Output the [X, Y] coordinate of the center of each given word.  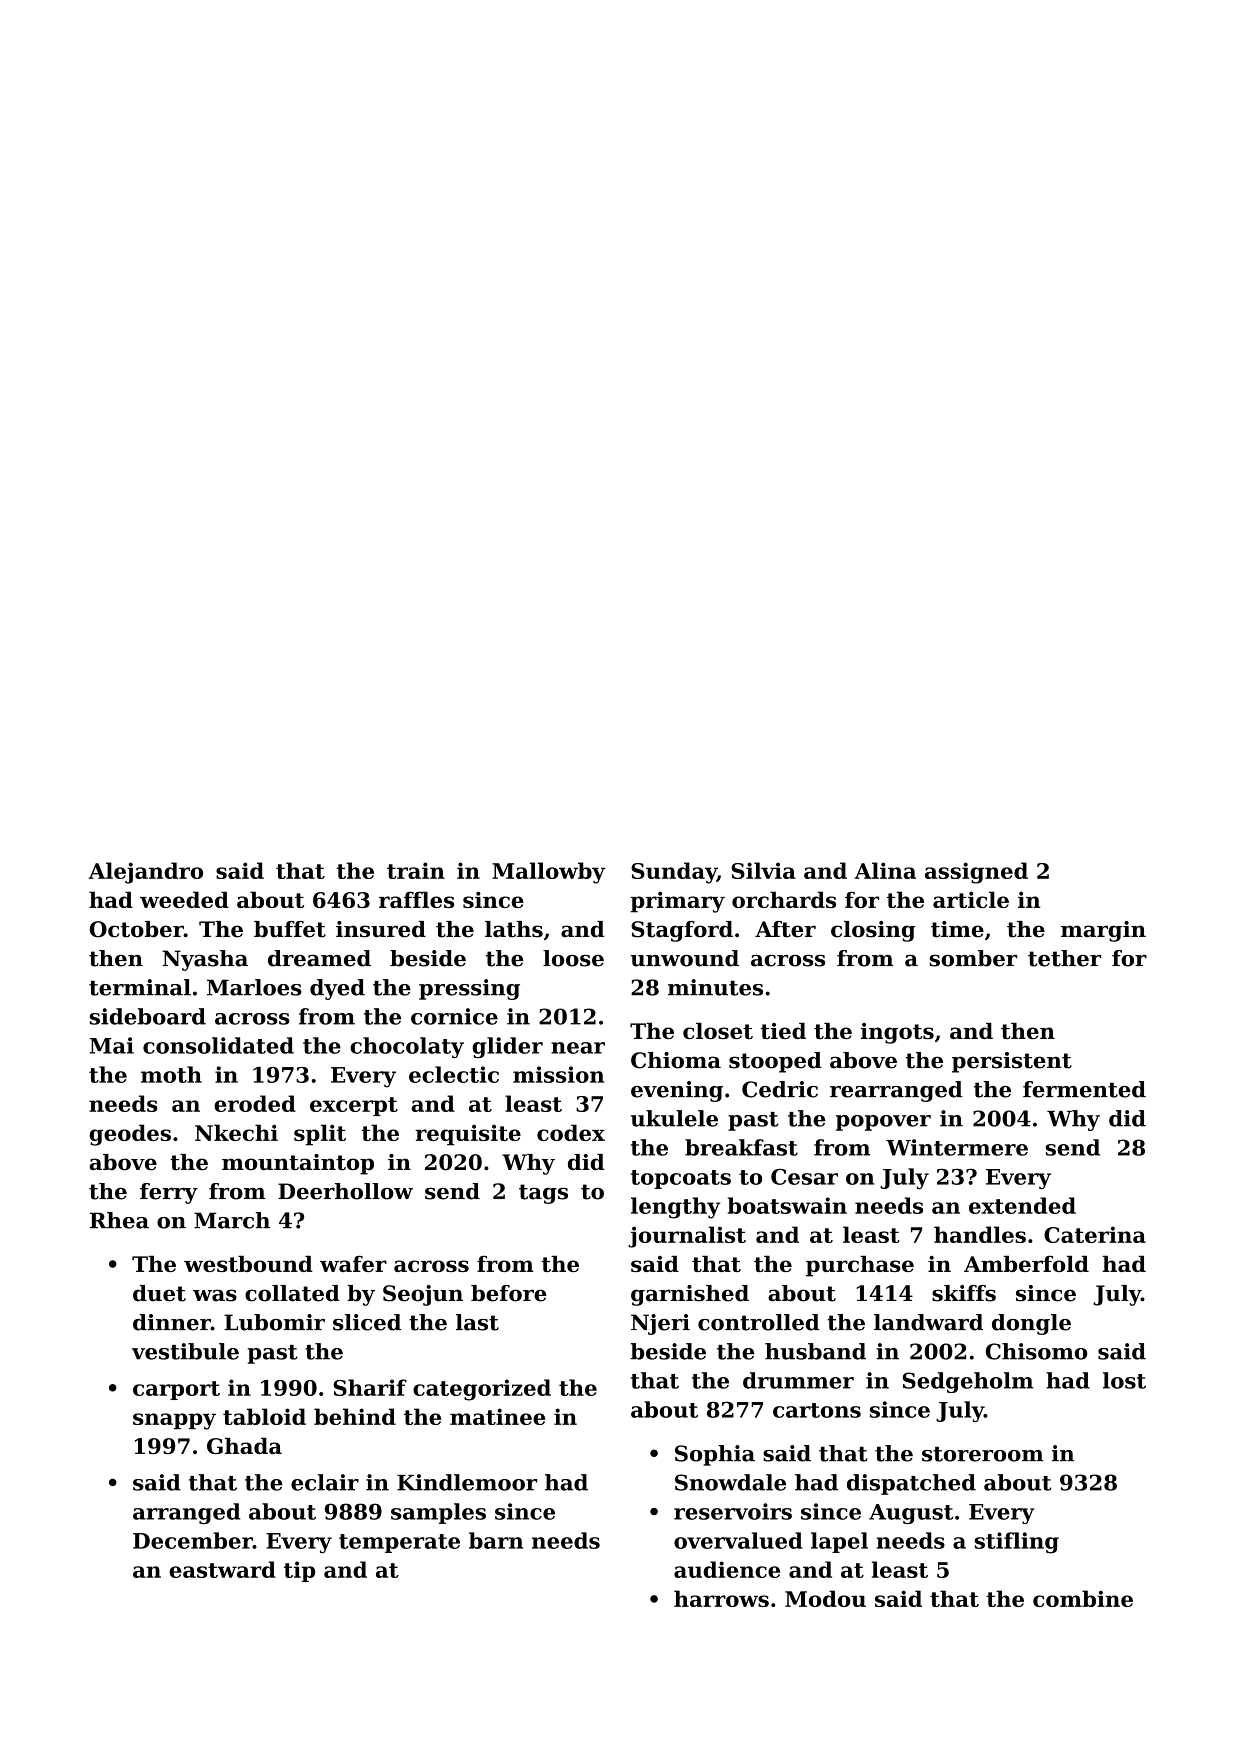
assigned [976, 873]
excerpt [354, 1106]
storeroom [983, 1454]
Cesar [804, 1177]
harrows [721, 1598]
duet [159, 1293]
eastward [222, 1569]
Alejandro [146, 873]
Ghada [244, 1446]
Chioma [676, 1060]
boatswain [787, 1205]
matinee [497, 1416]
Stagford [682, 931]
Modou [825, 1598]
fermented [1084, 1089]
